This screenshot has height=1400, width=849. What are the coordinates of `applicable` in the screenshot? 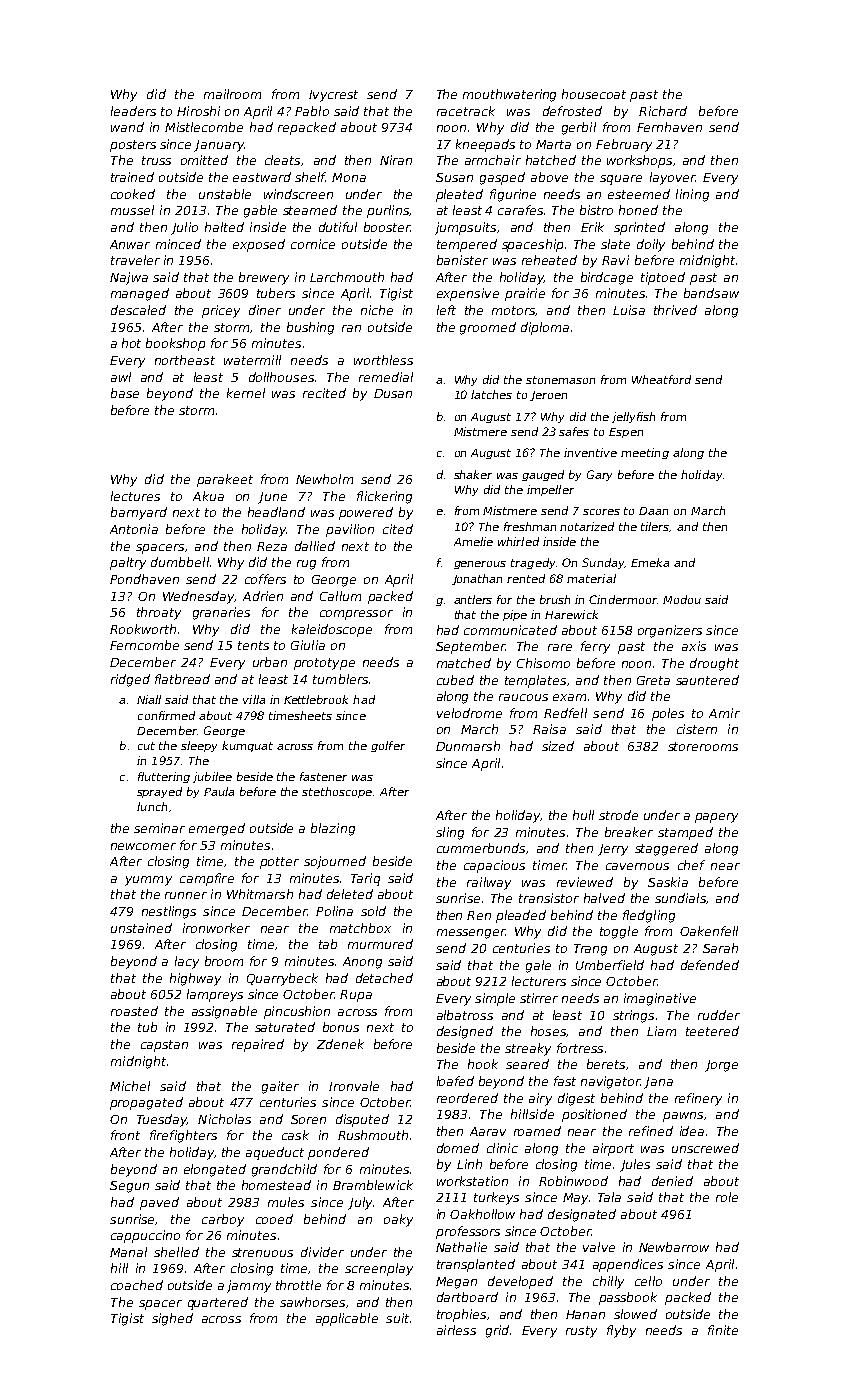 It's located at (347, 1319).
